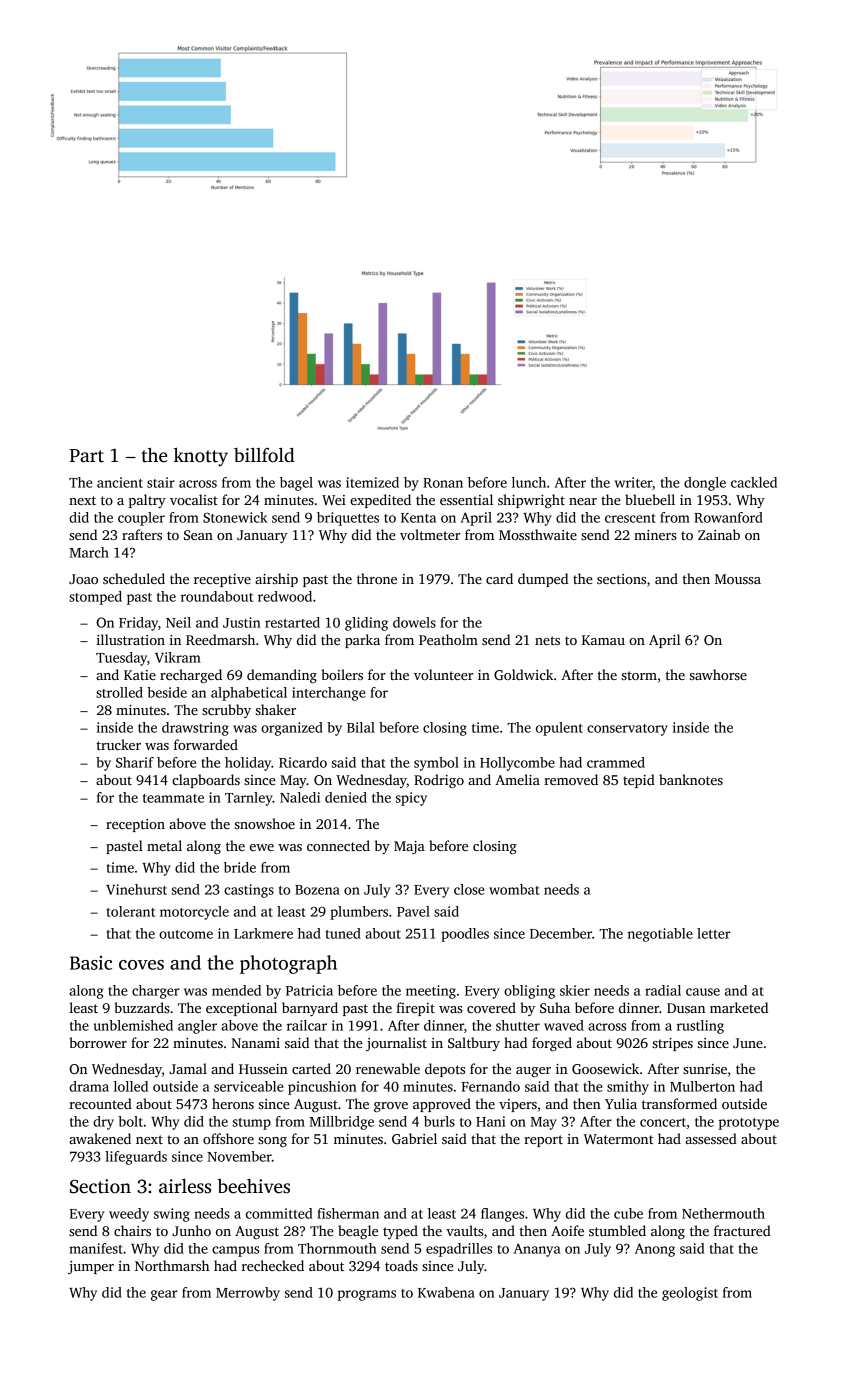  Describe the element at coordinates (703, 992) in the screenshot. I see `cause` at that location.
